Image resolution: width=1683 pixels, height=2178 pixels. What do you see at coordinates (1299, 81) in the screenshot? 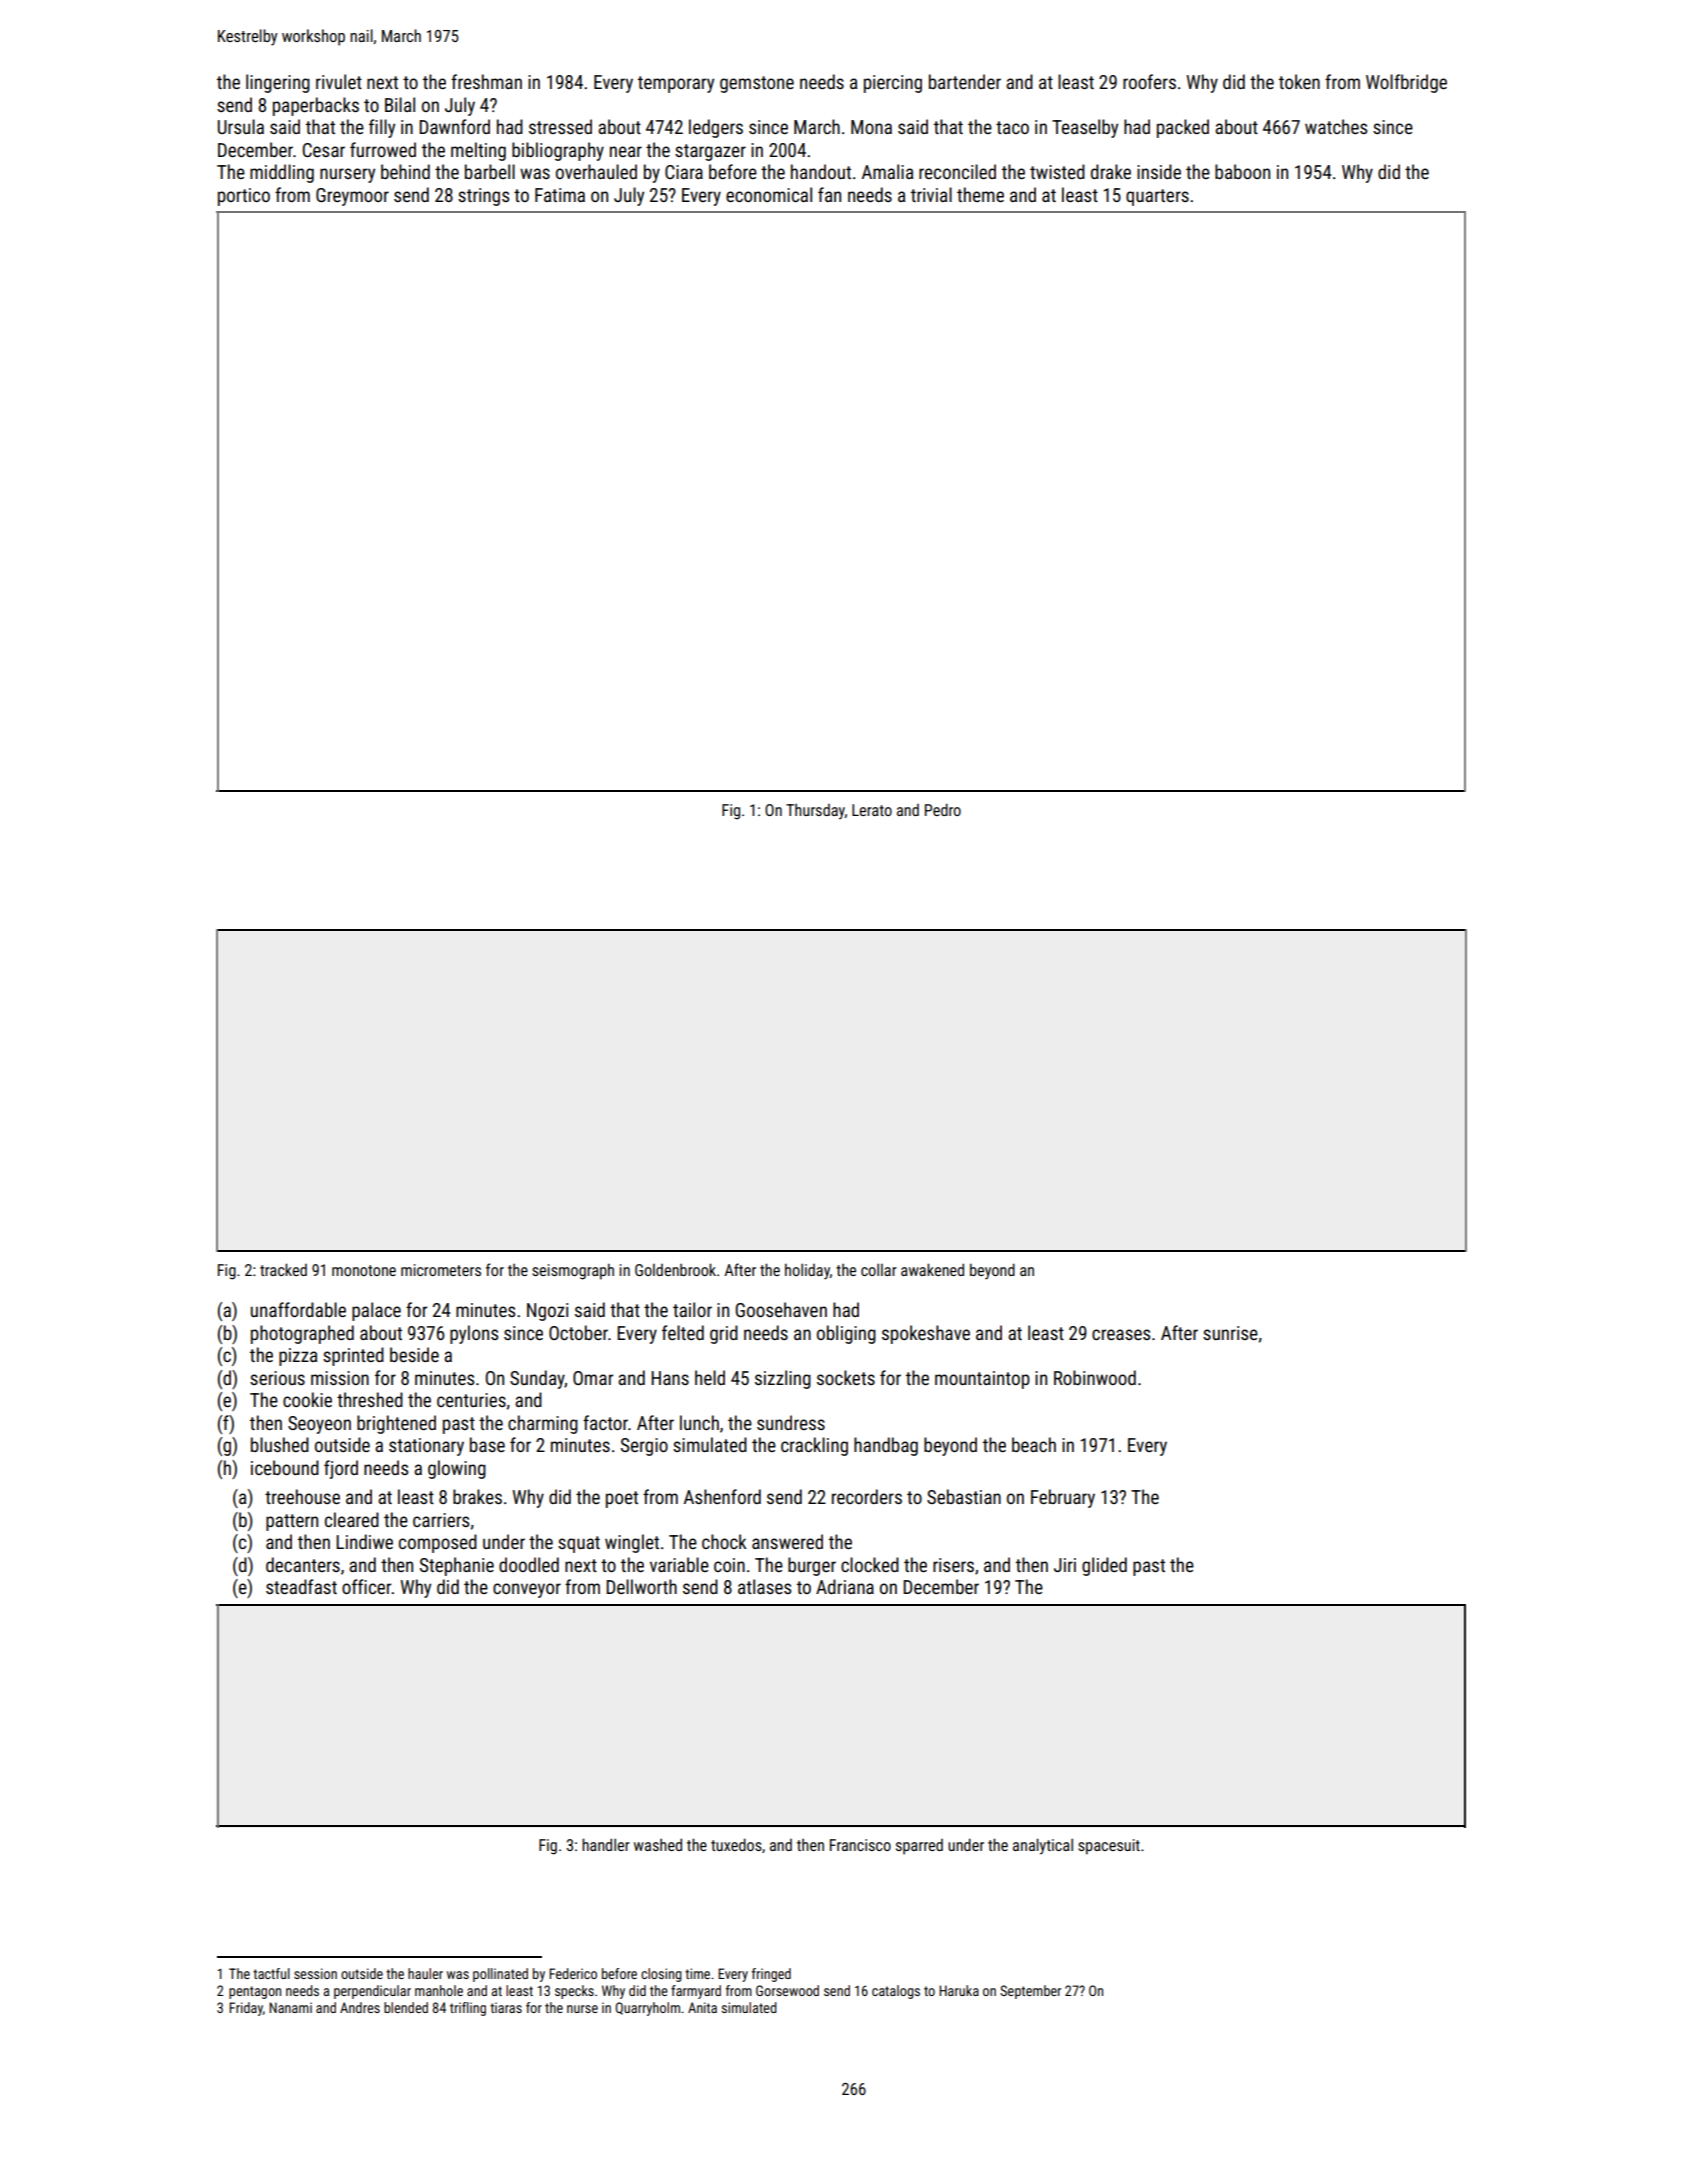
I see `token` at bounding box center [1299, 81].
